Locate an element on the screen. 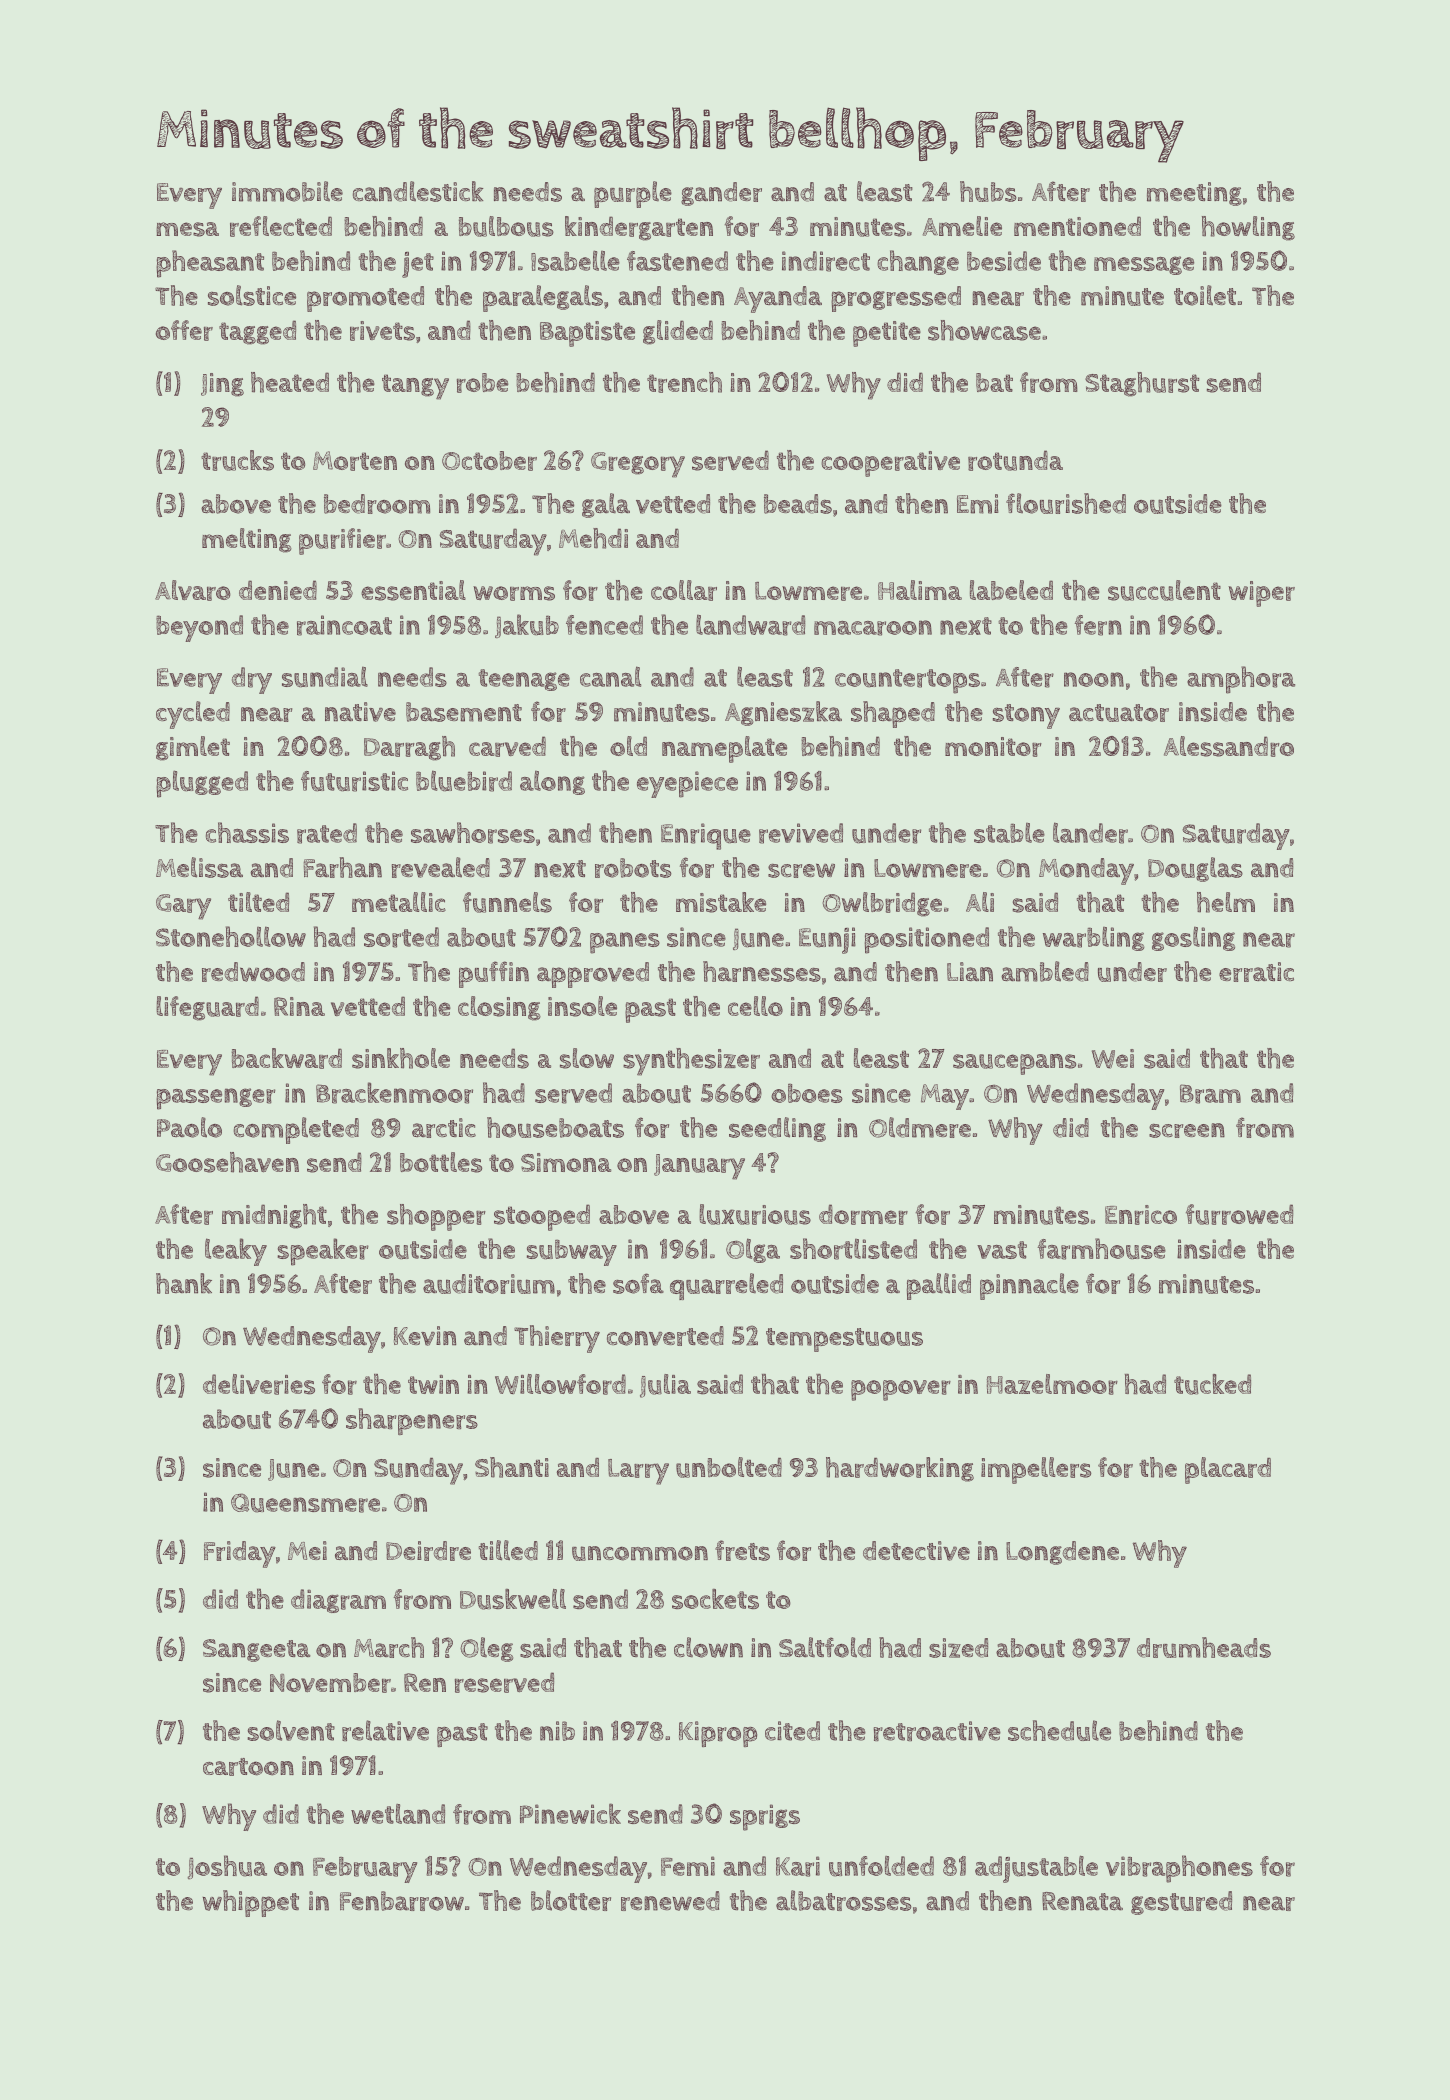  Kari is located at coordinates (798, 1866).
